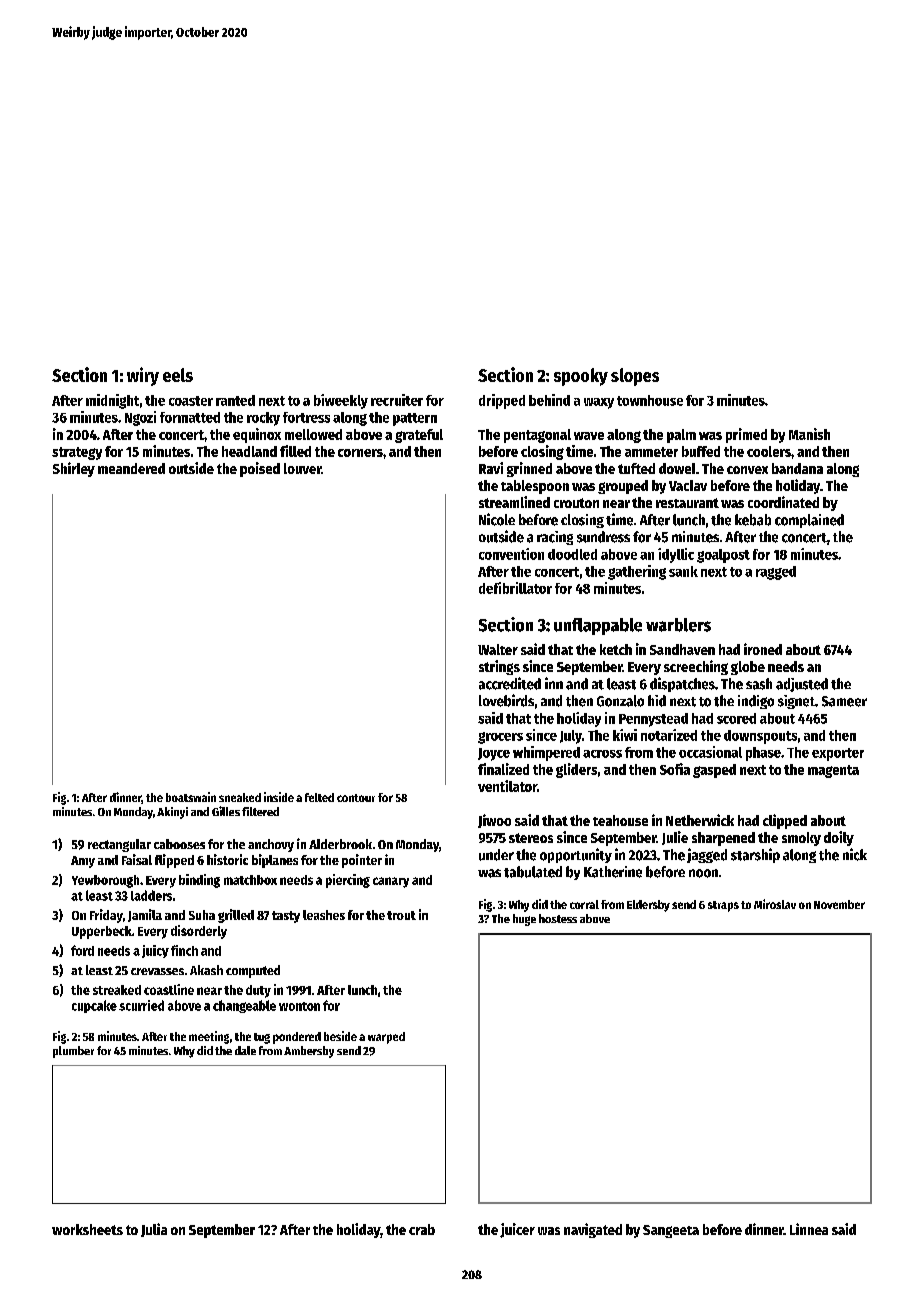 This screenshot has height=1308, width=924. I want to click on worksheets, so click(87, 1229).
